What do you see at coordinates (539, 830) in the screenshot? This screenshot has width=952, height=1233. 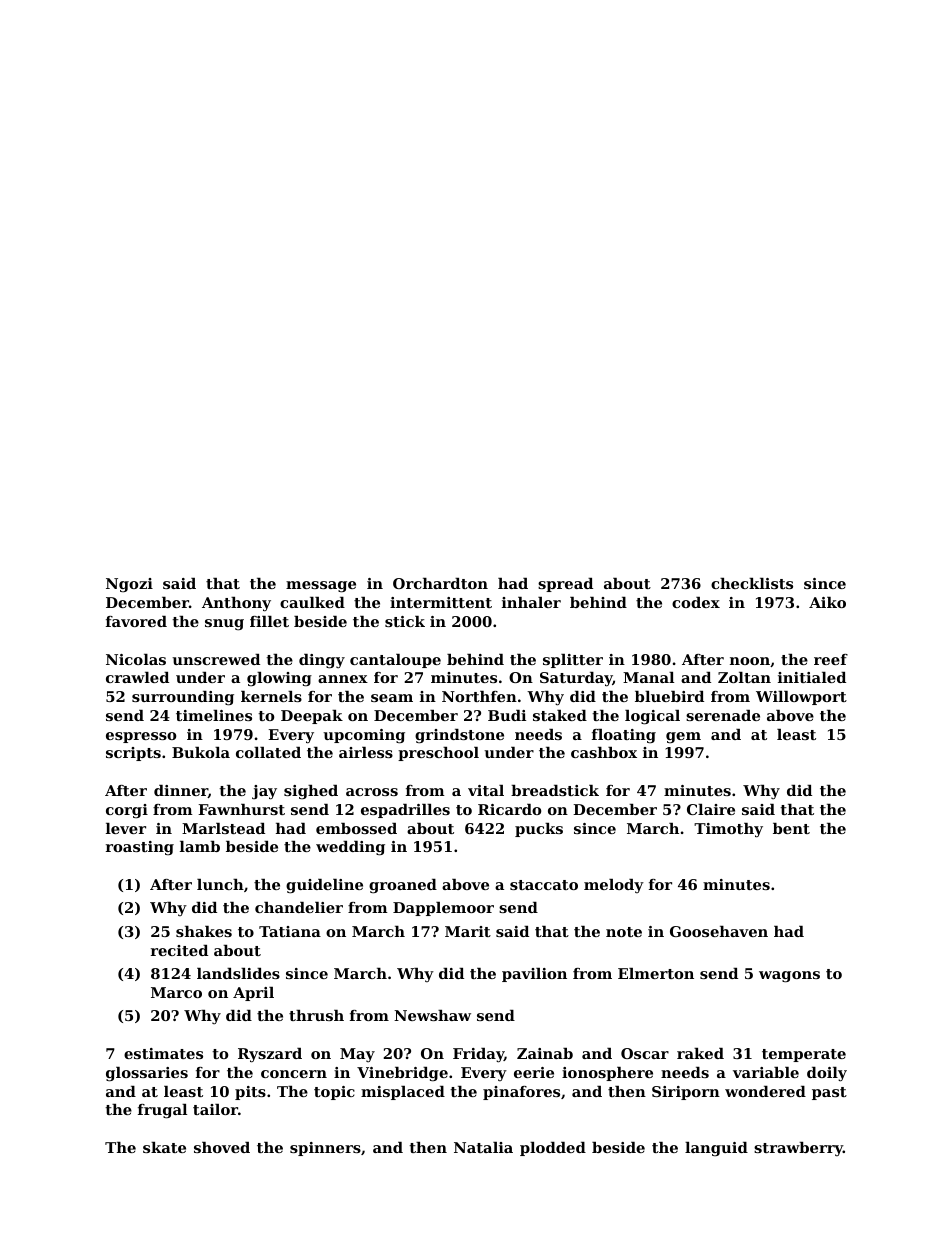 I see `pucks` at bounding box center [539, 830].
